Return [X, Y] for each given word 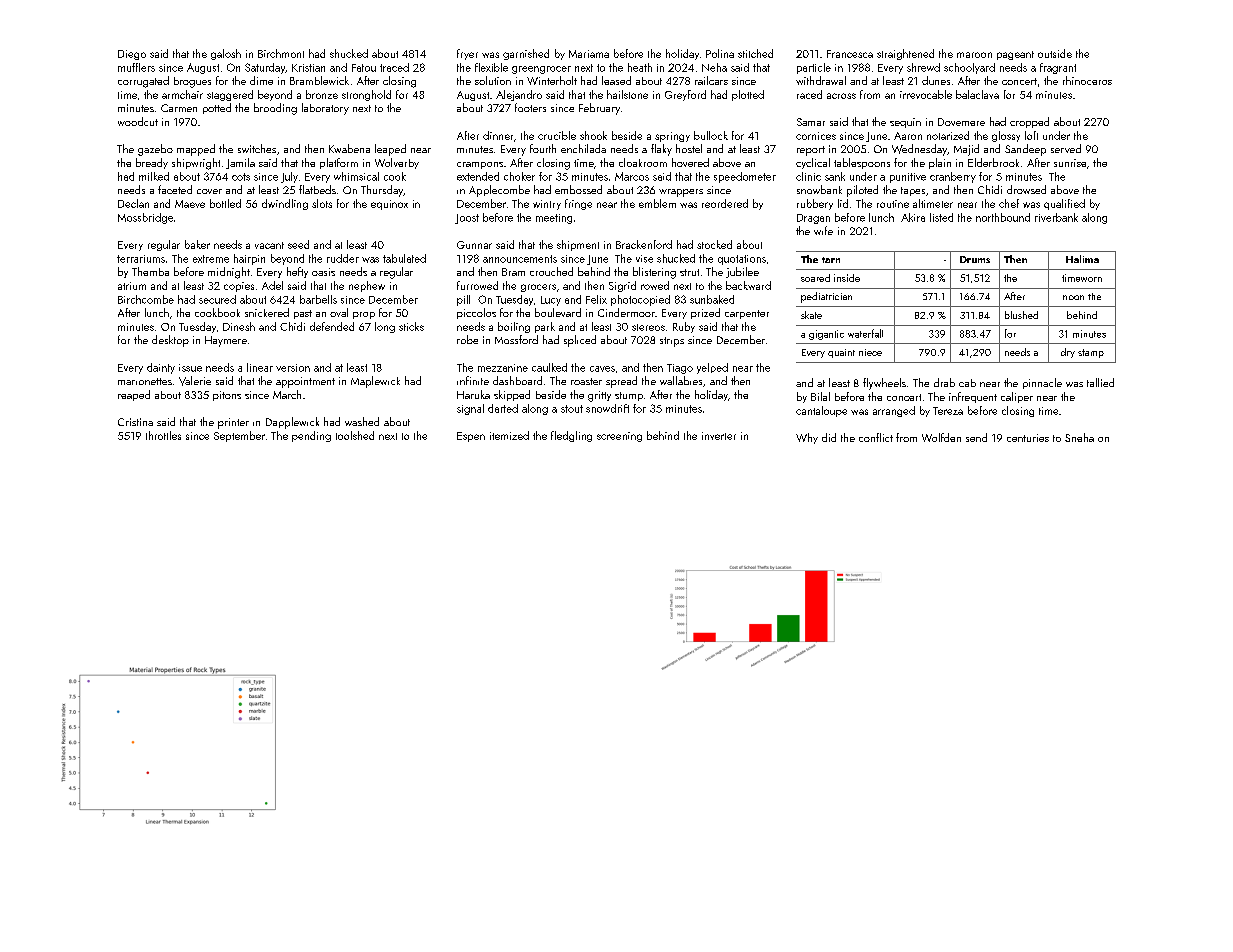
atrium [132, 286]
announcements [520, 259]
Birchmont [281, 53]
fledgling [571, 436]
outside [1055, 53]
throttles [163, 435]
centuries [1028, 438]
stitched [755, 53]
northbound [1003, 217]
